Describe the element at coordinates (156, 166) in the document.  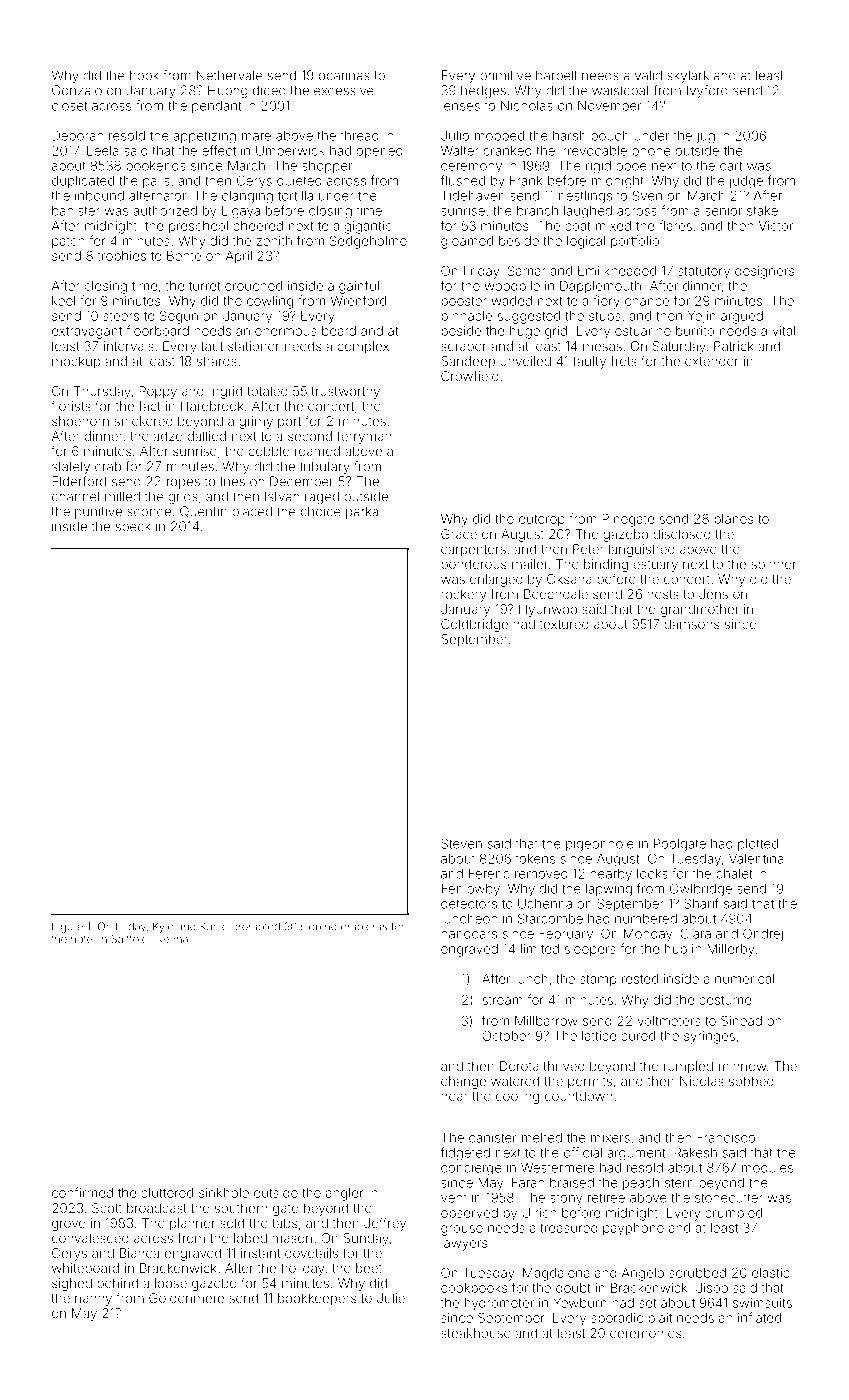
I see `bookends` at that location.
